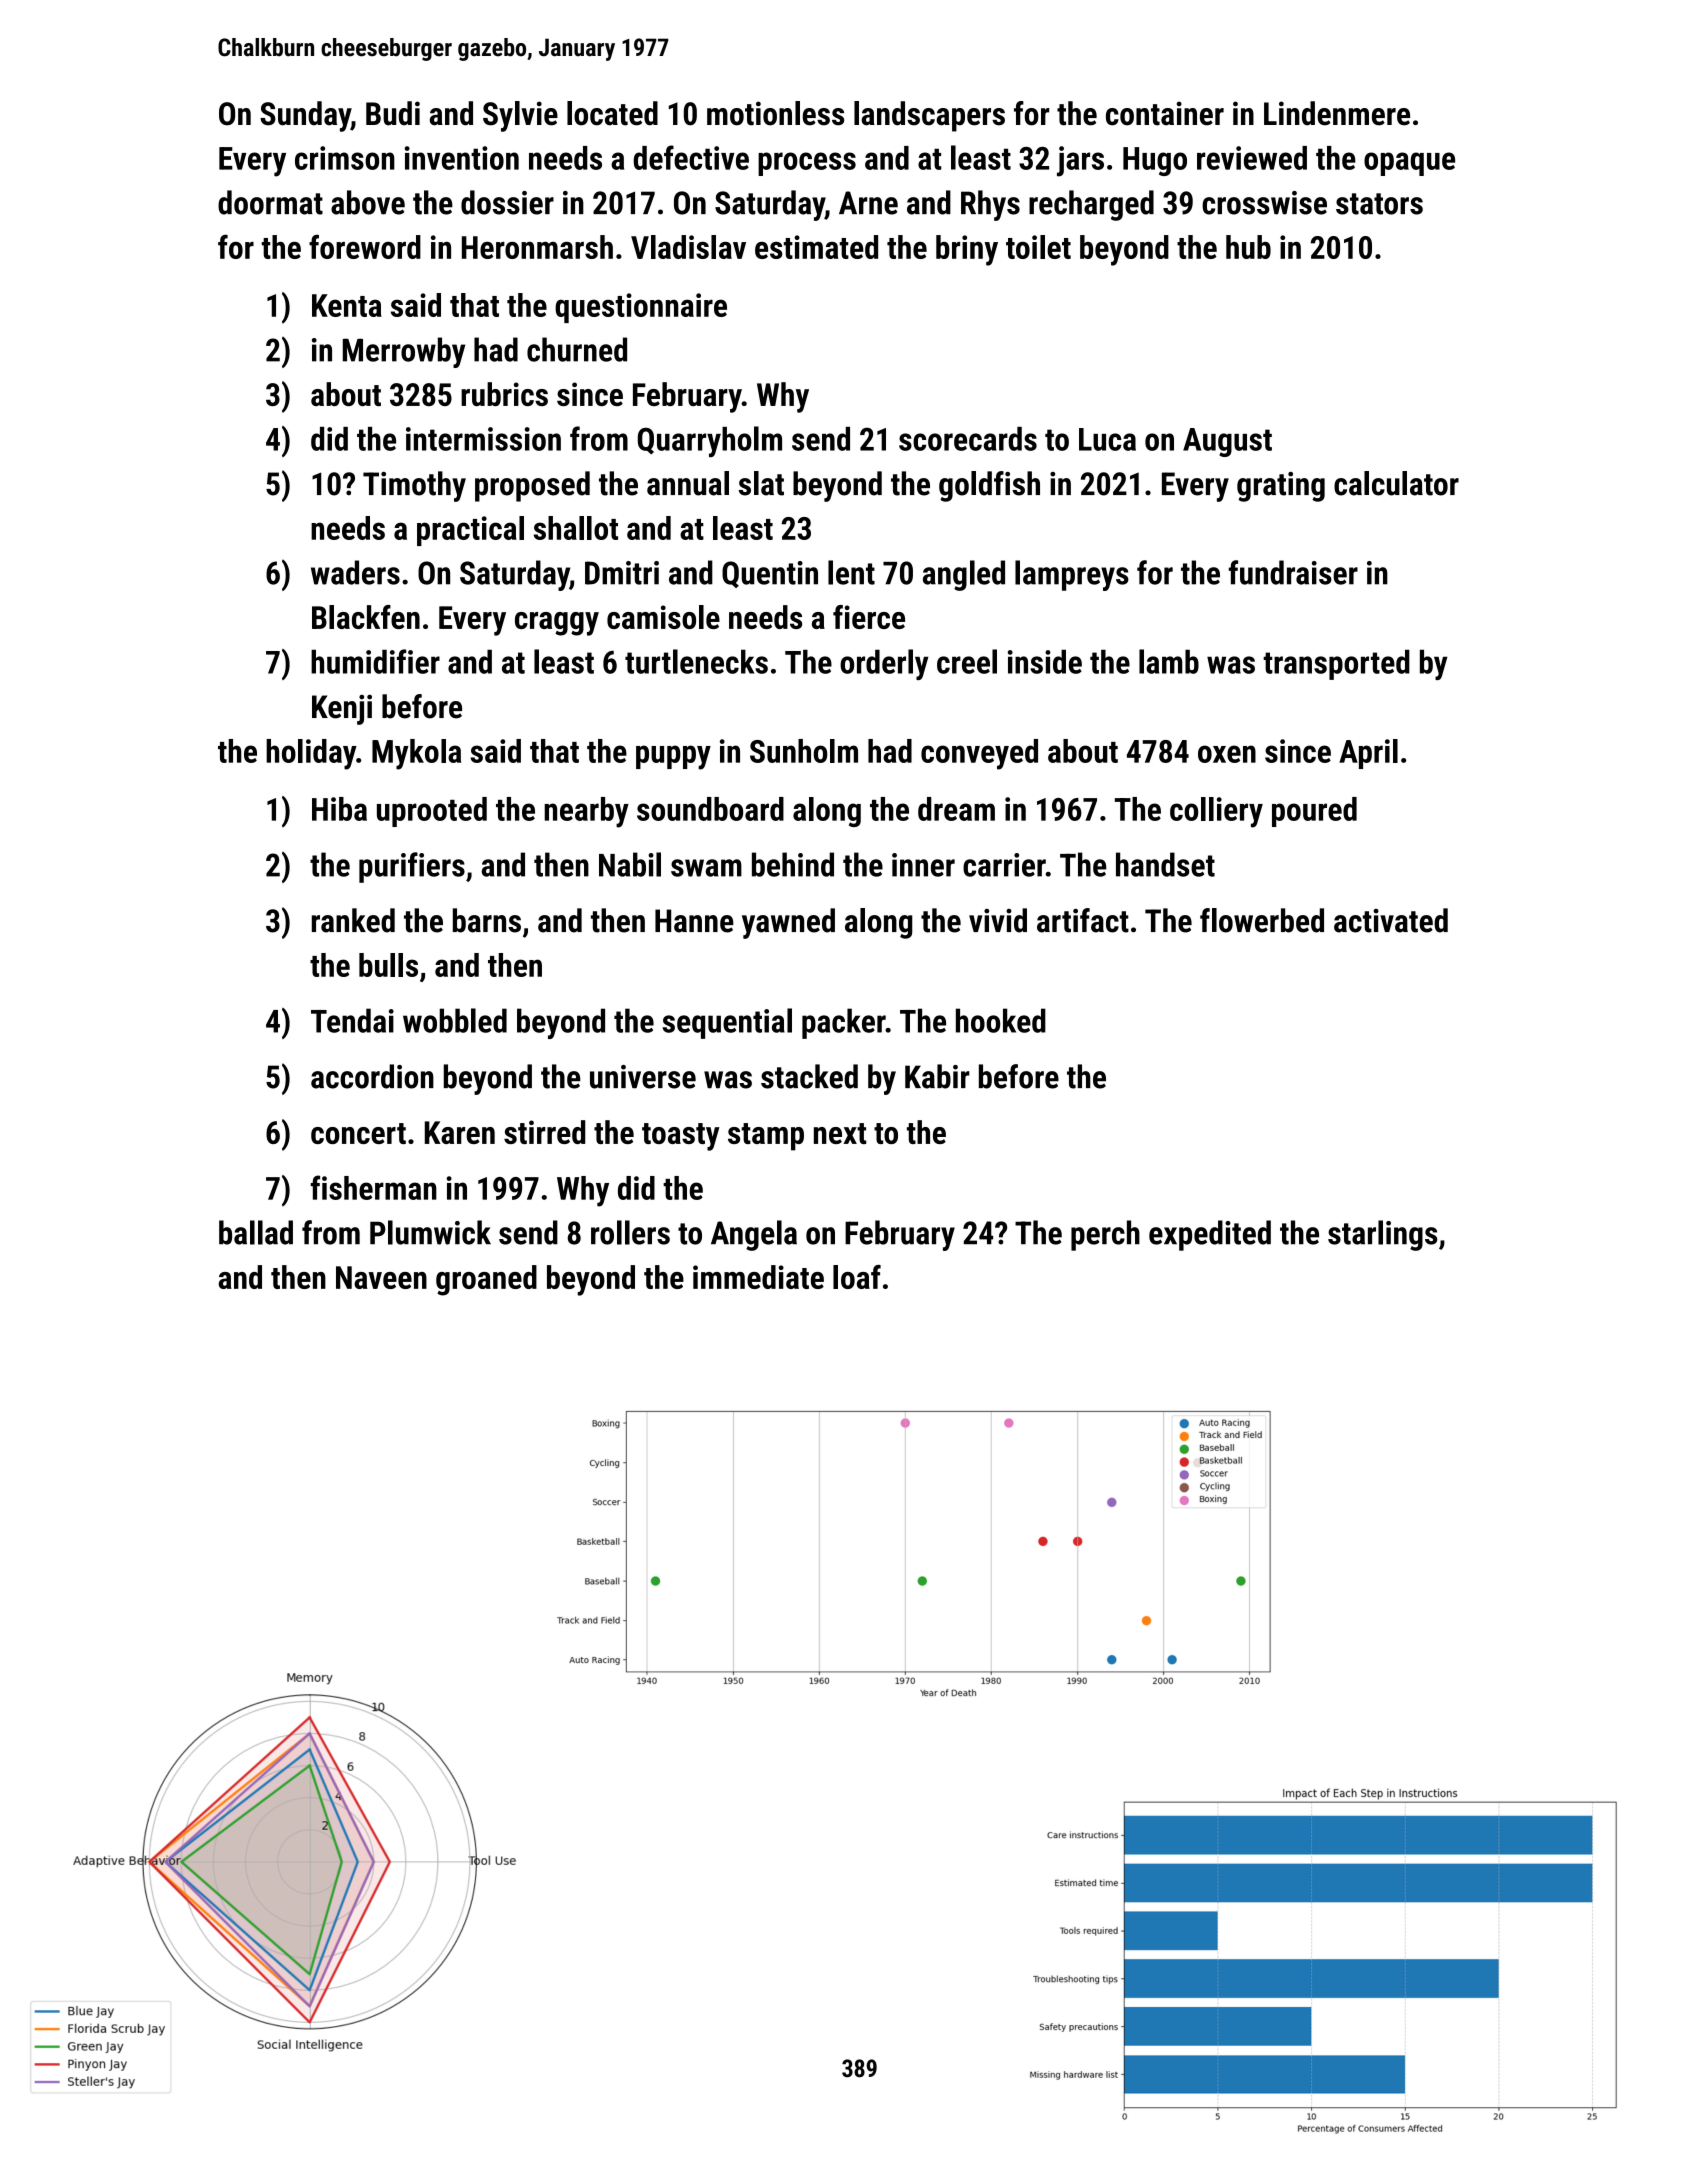 Image resolution: width=1683 pixels, height=2178 pixels. I want to click on Vladislav, so click(688, 247).
